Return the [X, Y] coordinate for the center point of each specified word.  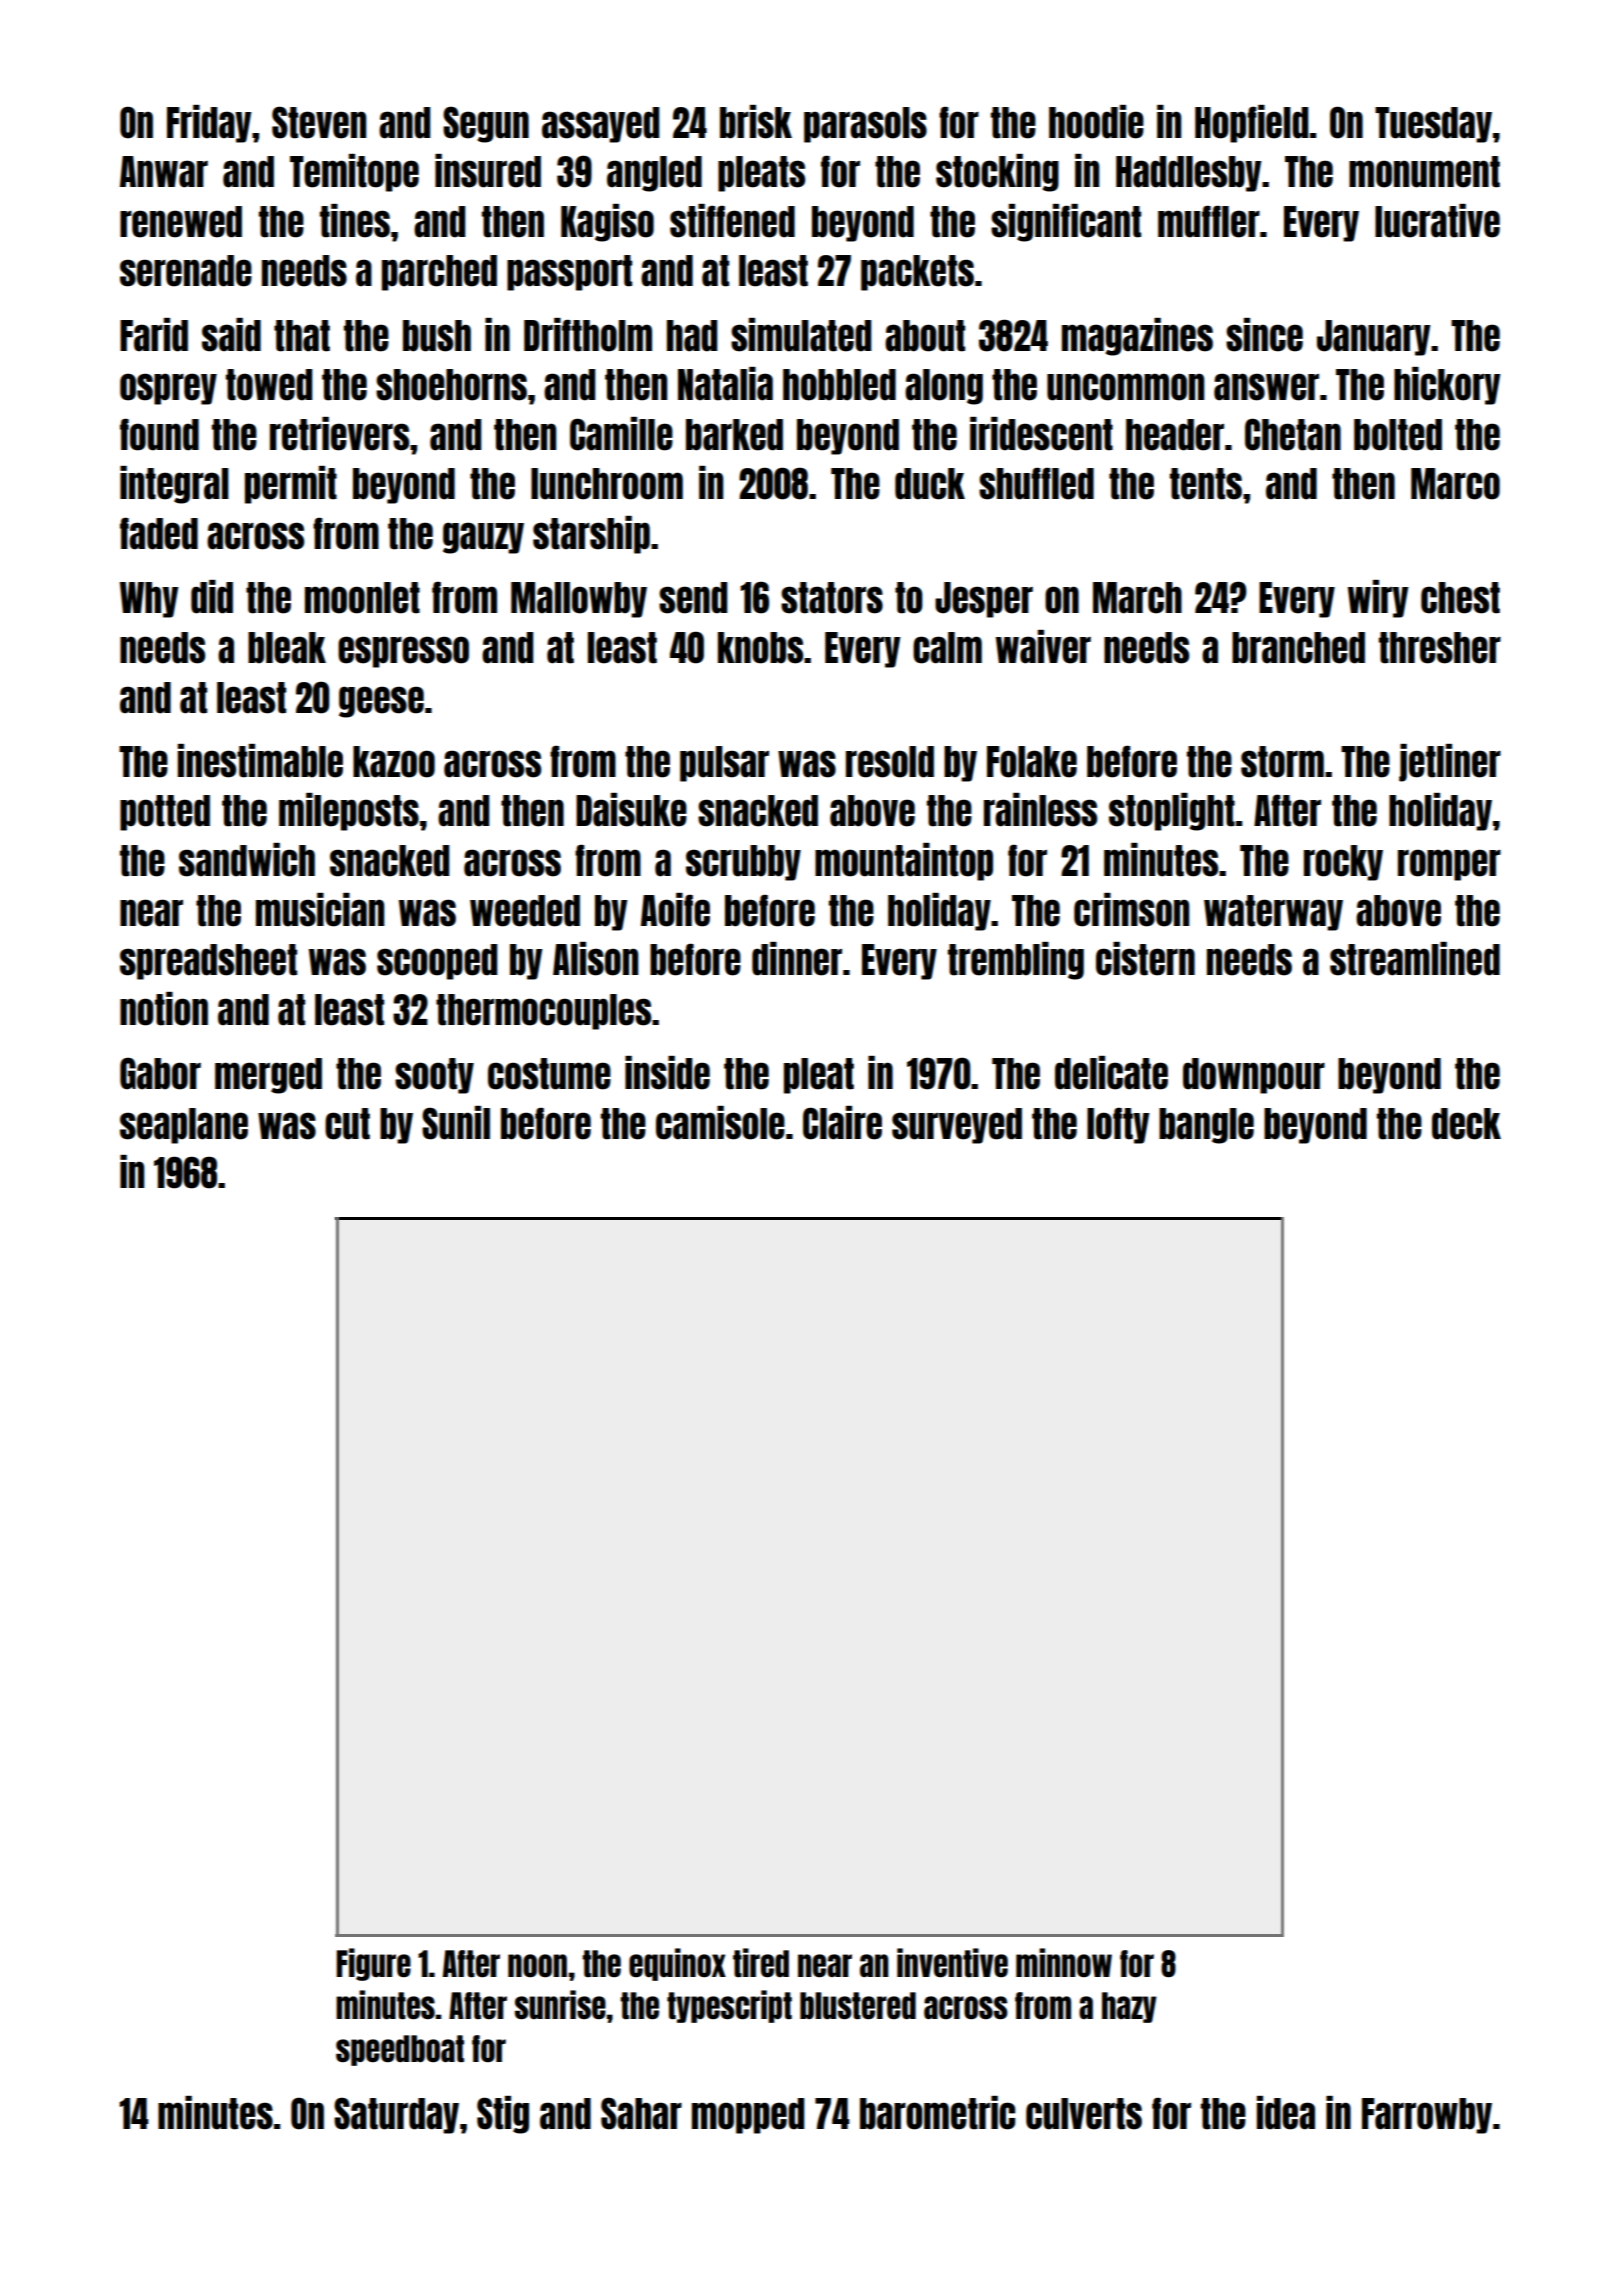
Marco [1455, 484]
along [944, 387]
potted [165, 813]
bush [437, 336]
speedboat [400, 2050]
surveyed [957, 1126]
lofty [1118, 1125]
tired [761, 1962]
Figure [373, 1964]
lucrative [1437, 221]
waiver [1043, 647]
